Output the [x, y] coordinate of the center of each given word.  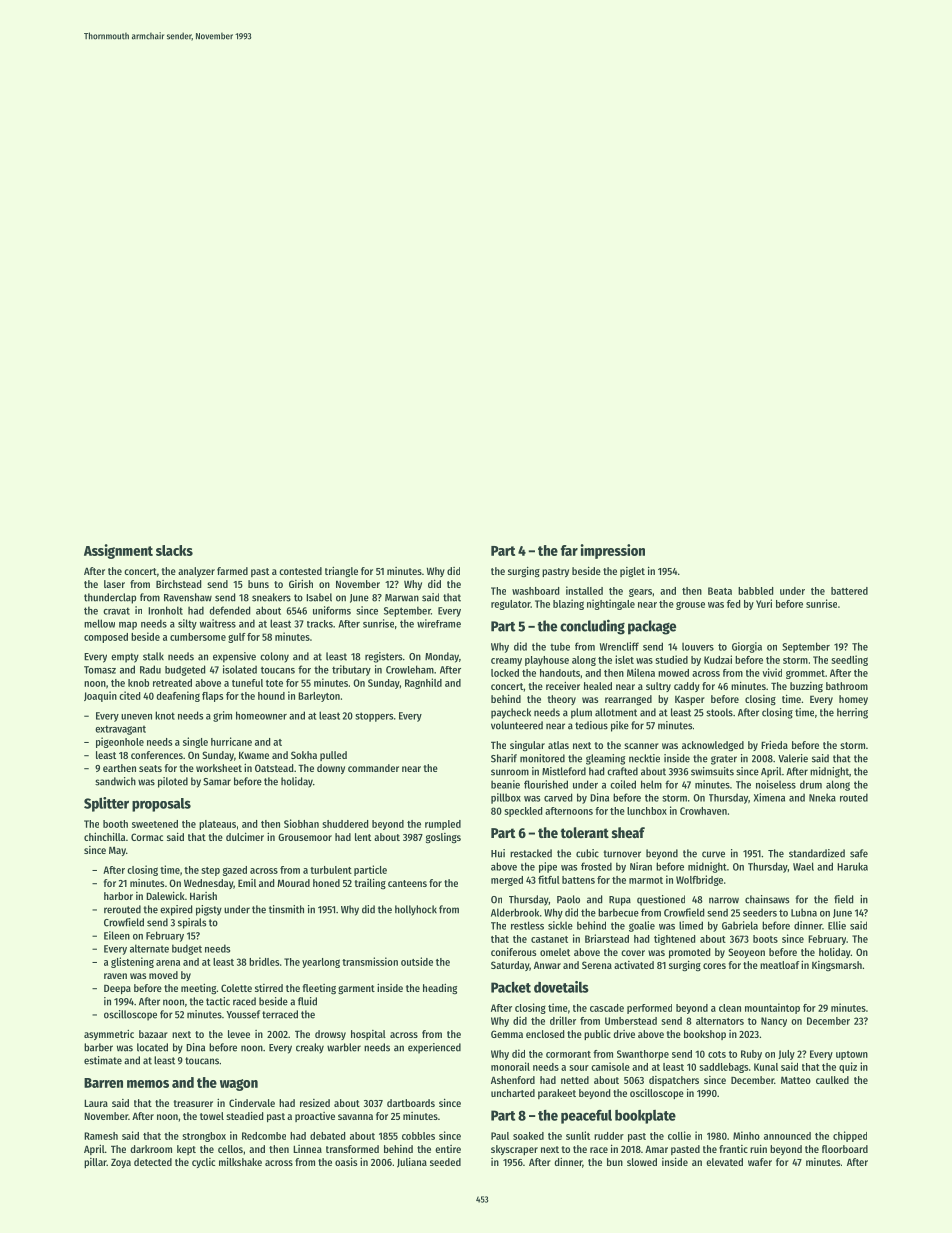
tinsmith [286, 909]
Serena [597, 965]
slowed [642, 1162]
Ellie [837, 925]
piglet [632, 572]
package [652, 627]
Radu [150, 669]
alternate [149, 948]
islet [624, 659]
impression [613, 551]
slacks [174, 550]
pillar [95, 1163]
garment [356, 989]
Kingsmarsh [837, 966]
